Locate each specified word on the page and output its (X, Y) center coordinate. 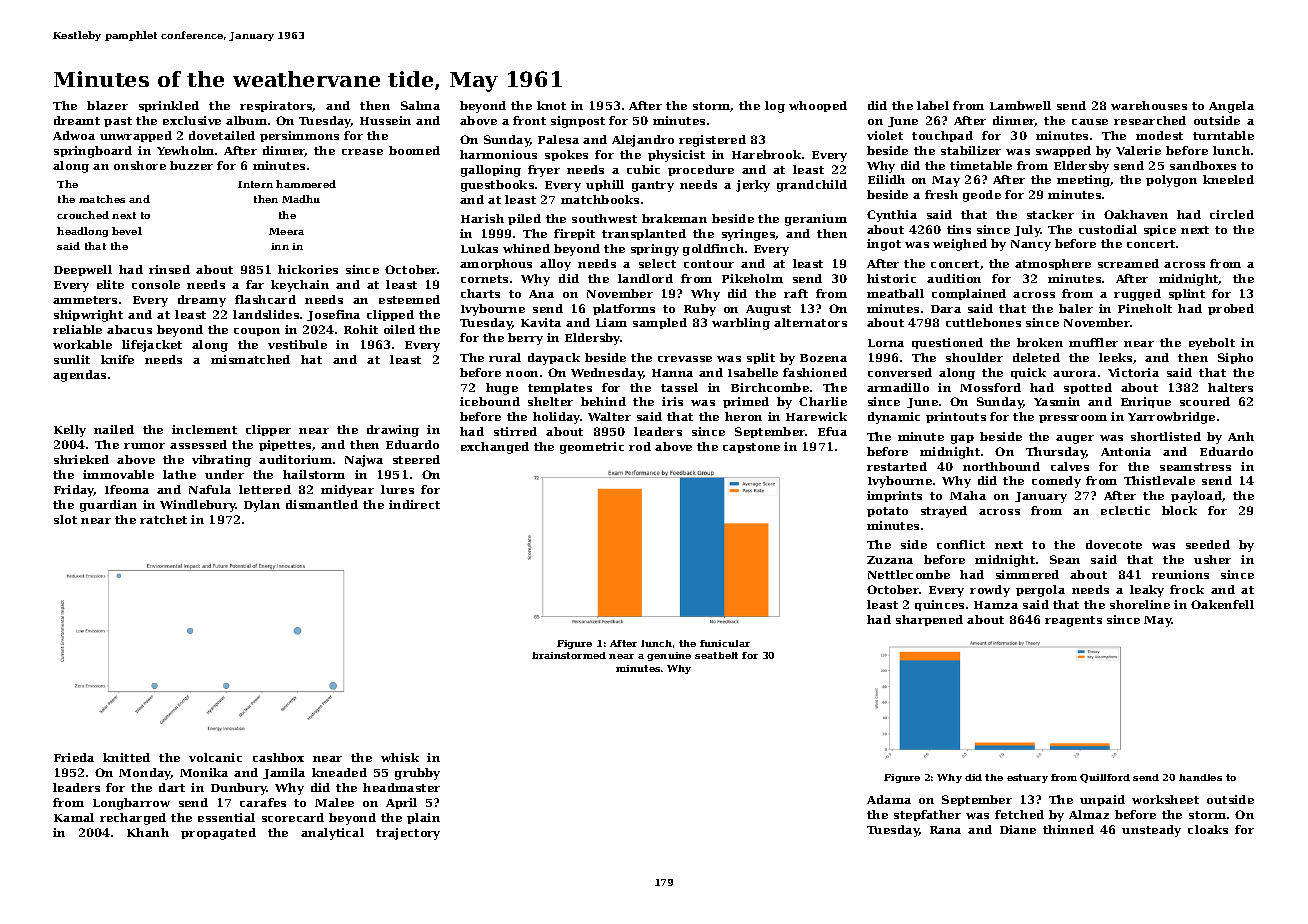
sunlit (72, 359)
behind (603, 401)
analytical (332, 834)
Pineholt (1145, 308)
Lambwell (1020, 105)
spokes (566, 155)
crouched (83, 215)
